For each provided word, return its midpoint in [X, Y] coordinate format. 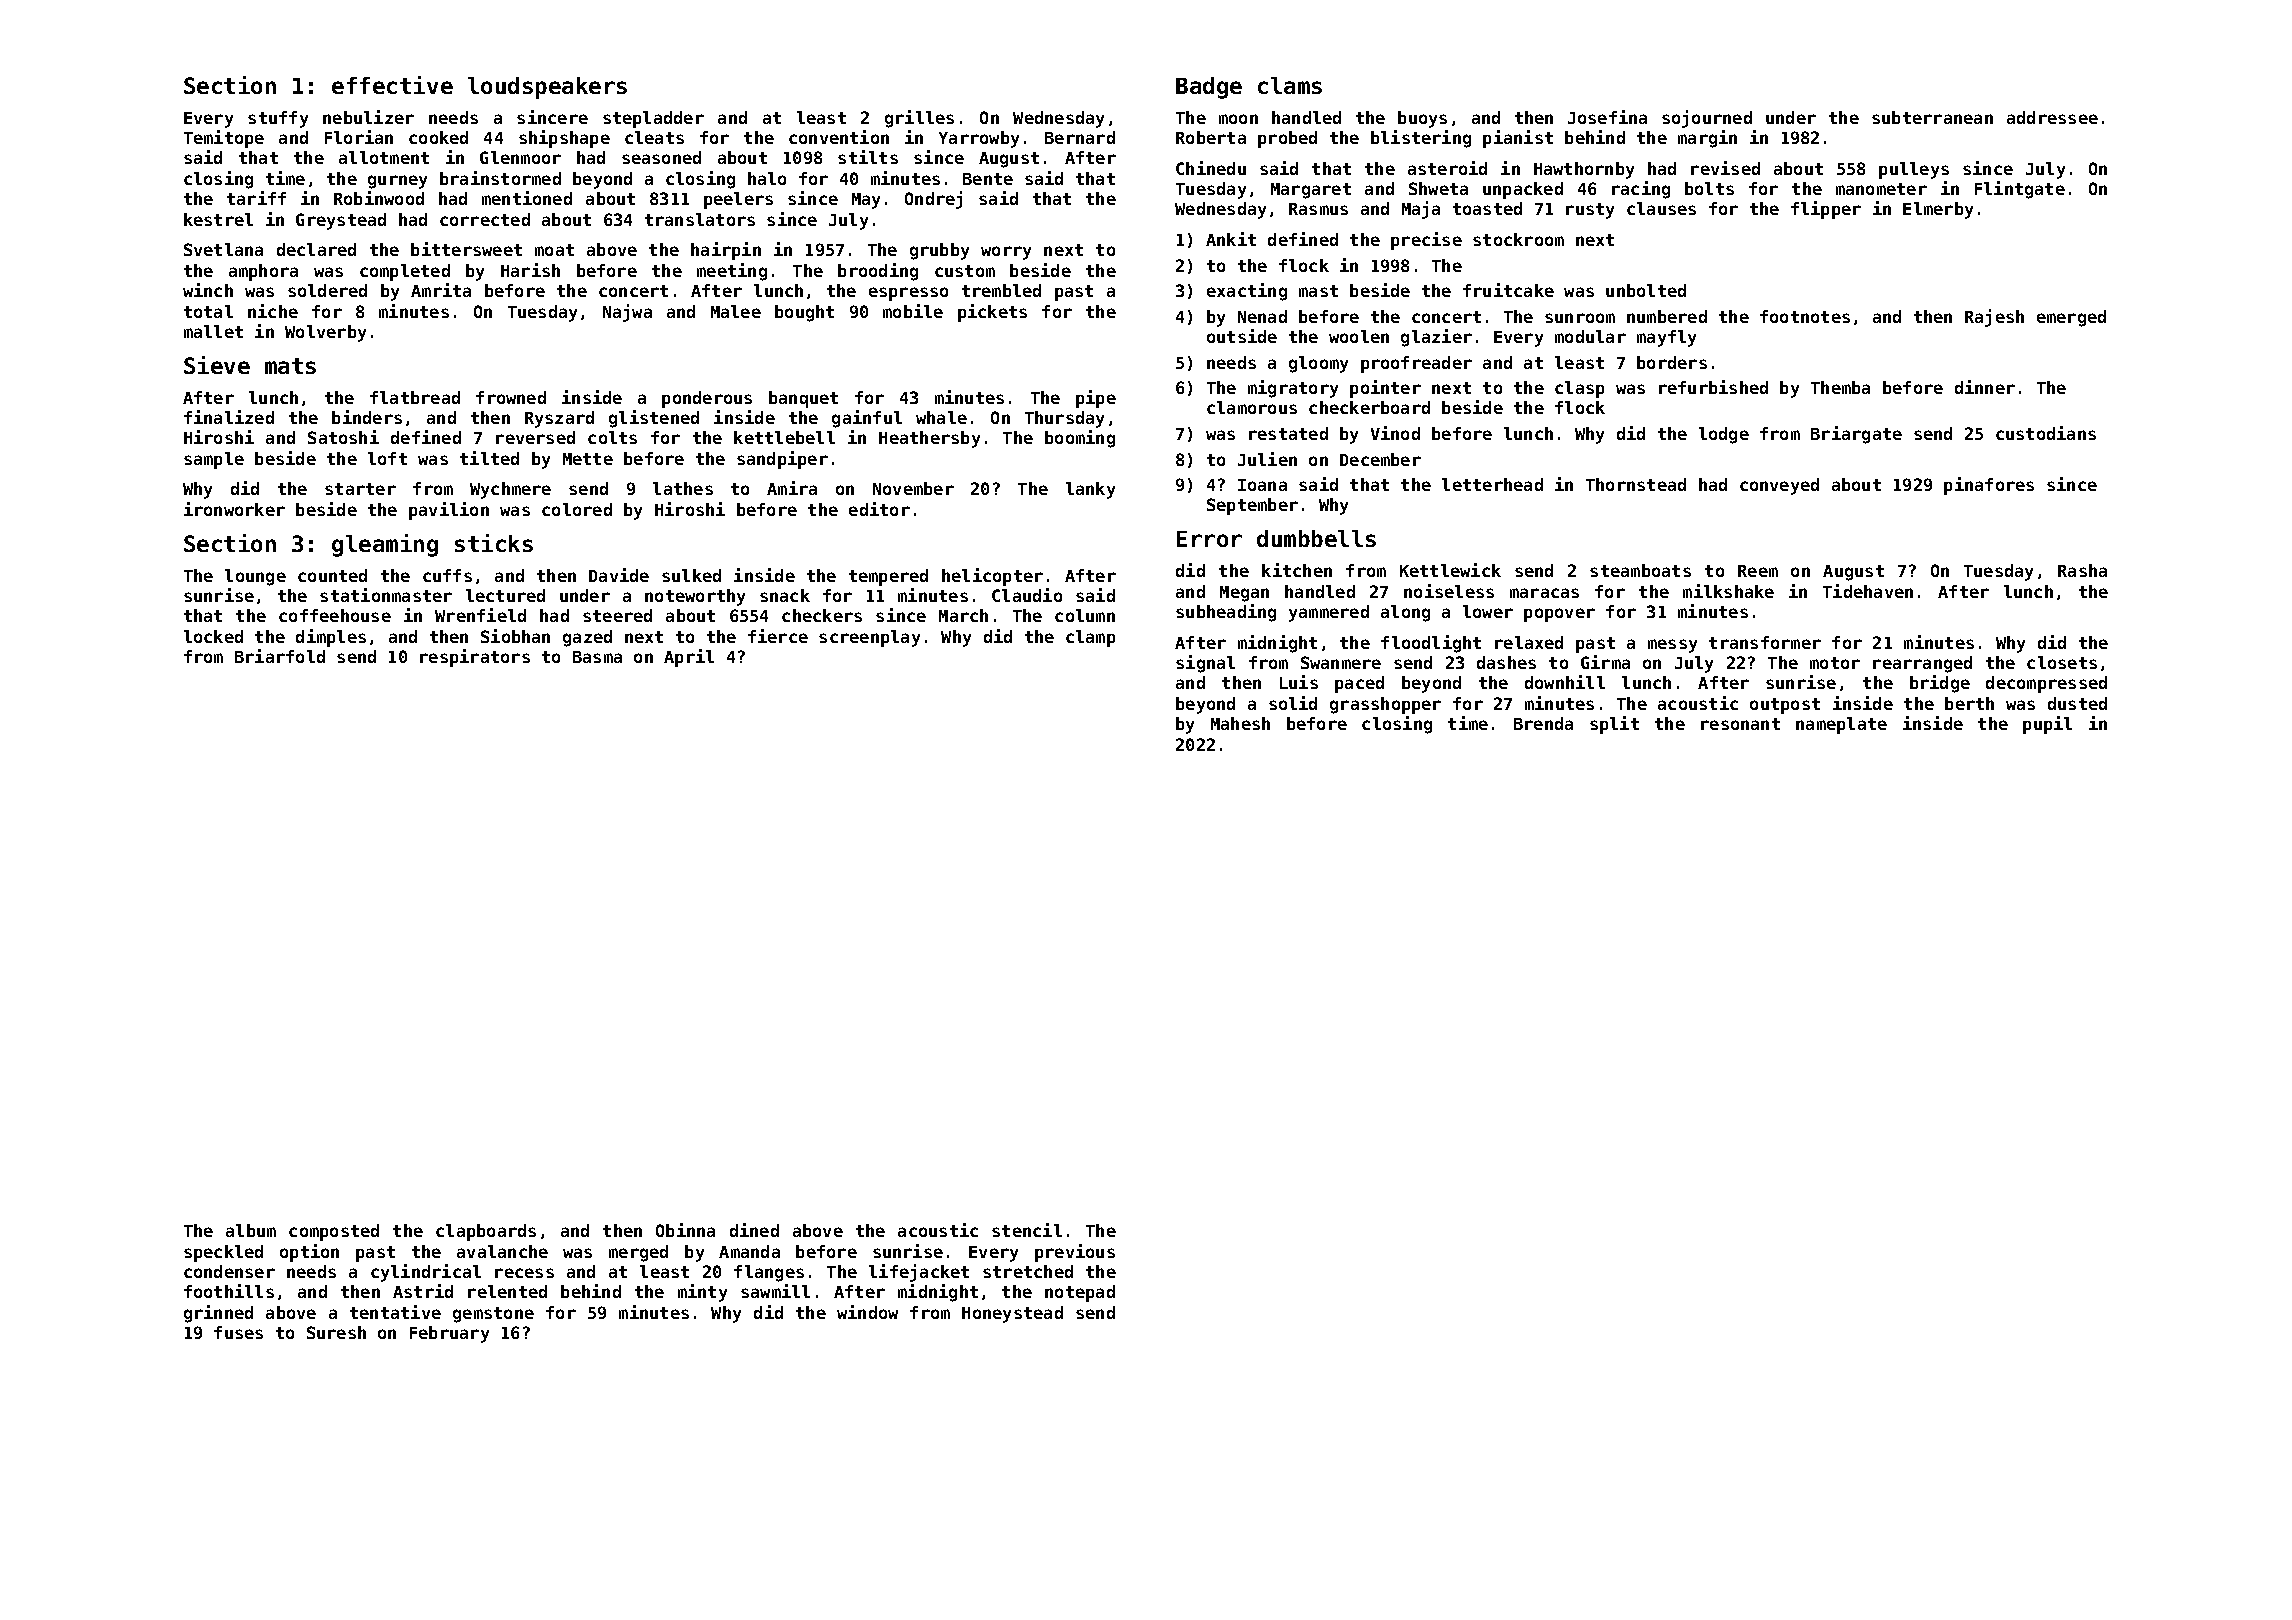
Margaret [1311, 191]
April [689, 658]
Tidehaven [1868, 591]
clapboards [486, 1232]
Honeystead [1012, 1314]
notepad [1080, 1293]
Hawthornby [1584, 170]
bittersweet [466, 249]
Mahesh [1240, 723]
